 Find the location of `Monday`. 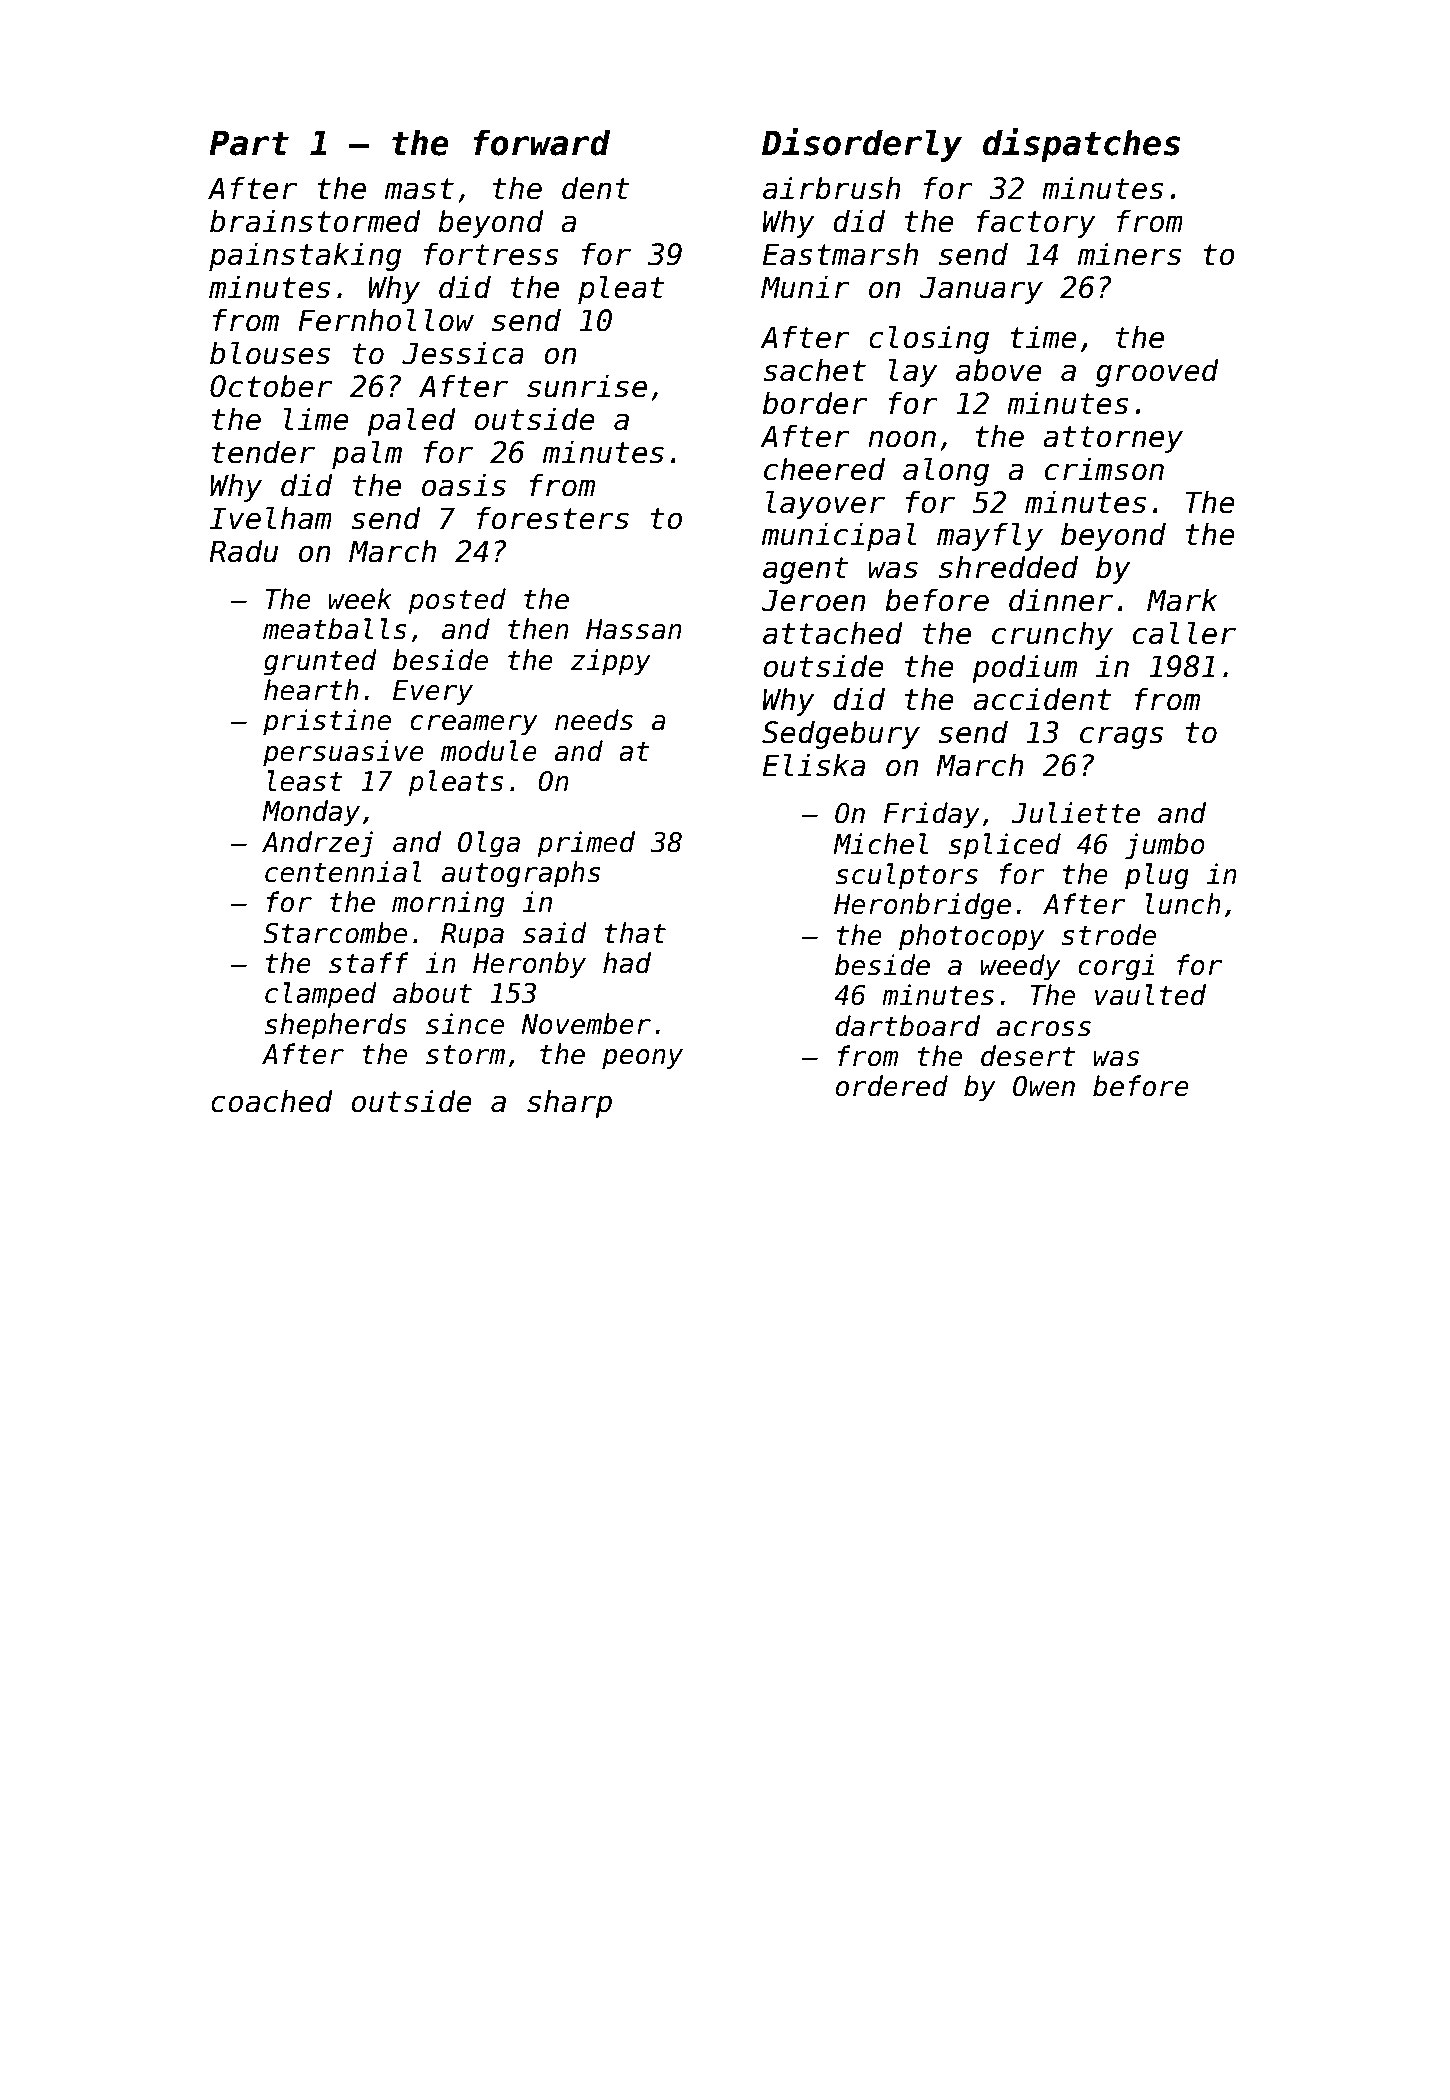

Monday is located at coordinates (311, 813).
